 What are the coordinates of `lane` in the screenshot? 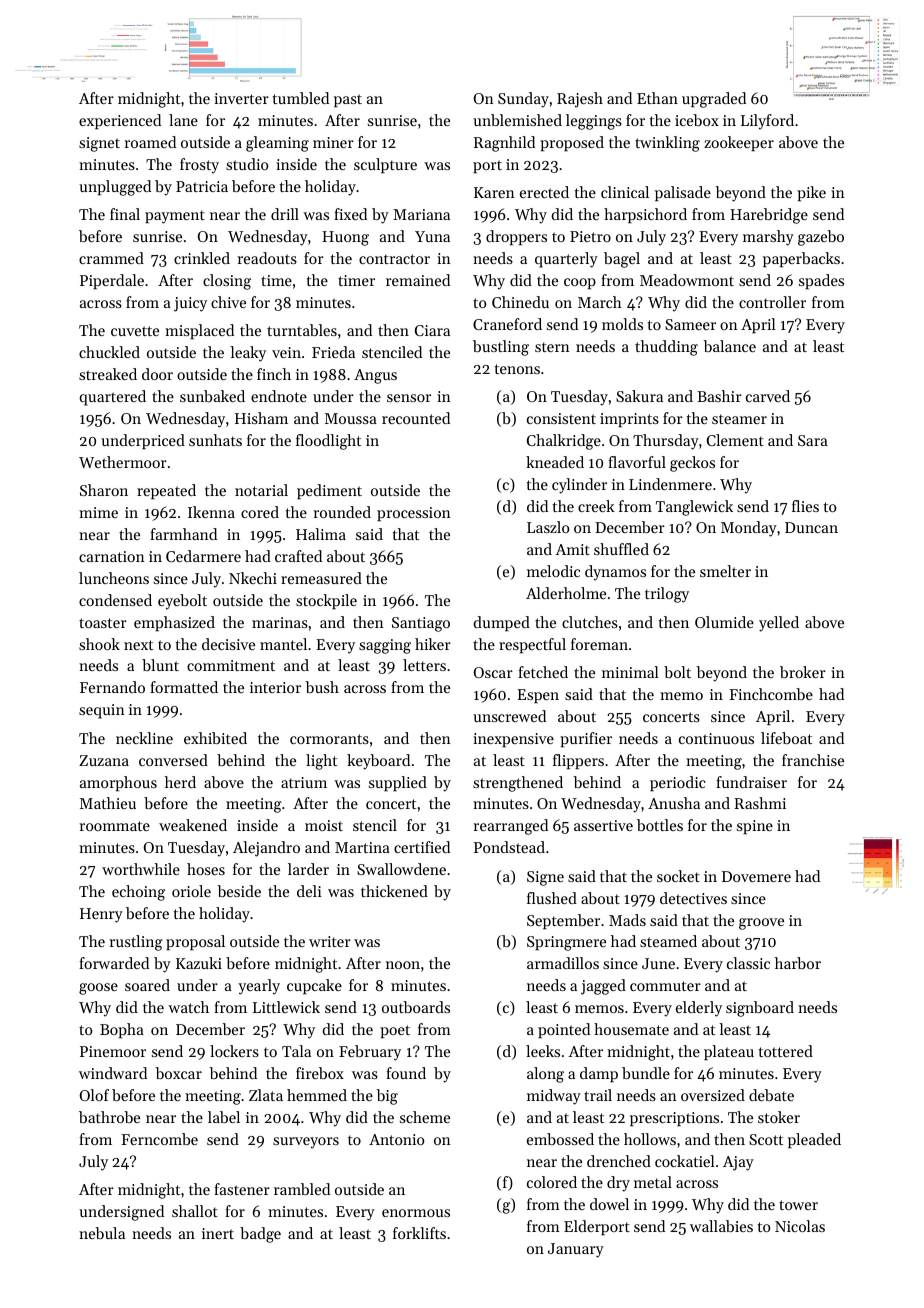 It's located at (183, 120).
